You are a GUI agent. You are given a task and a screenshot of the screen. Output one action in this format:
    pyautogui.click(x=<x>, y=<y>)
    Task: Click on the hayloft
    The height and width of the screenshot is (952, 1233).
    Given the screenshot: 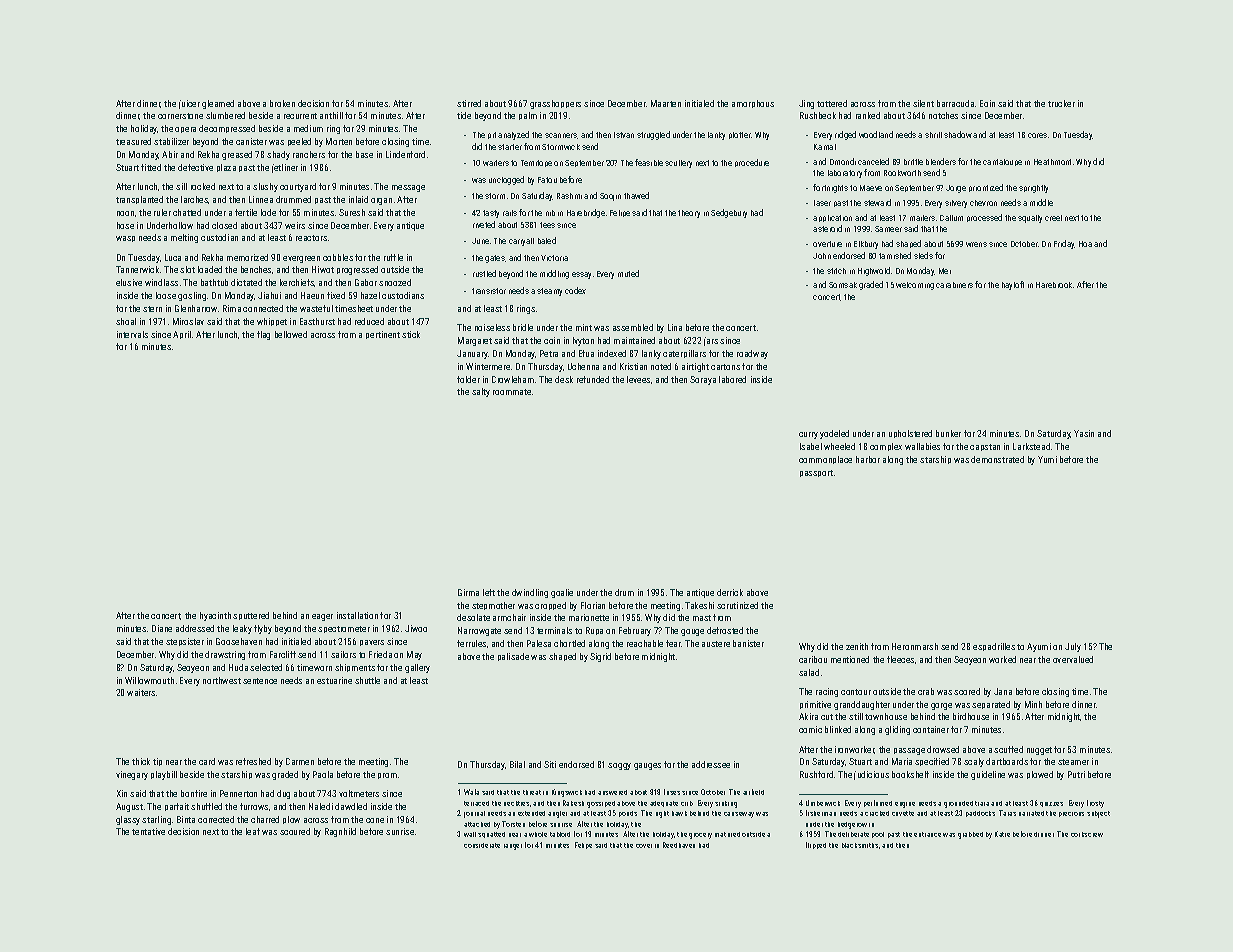 What is the action you would take?
    pyautogui.click(x=1013, y=285)
